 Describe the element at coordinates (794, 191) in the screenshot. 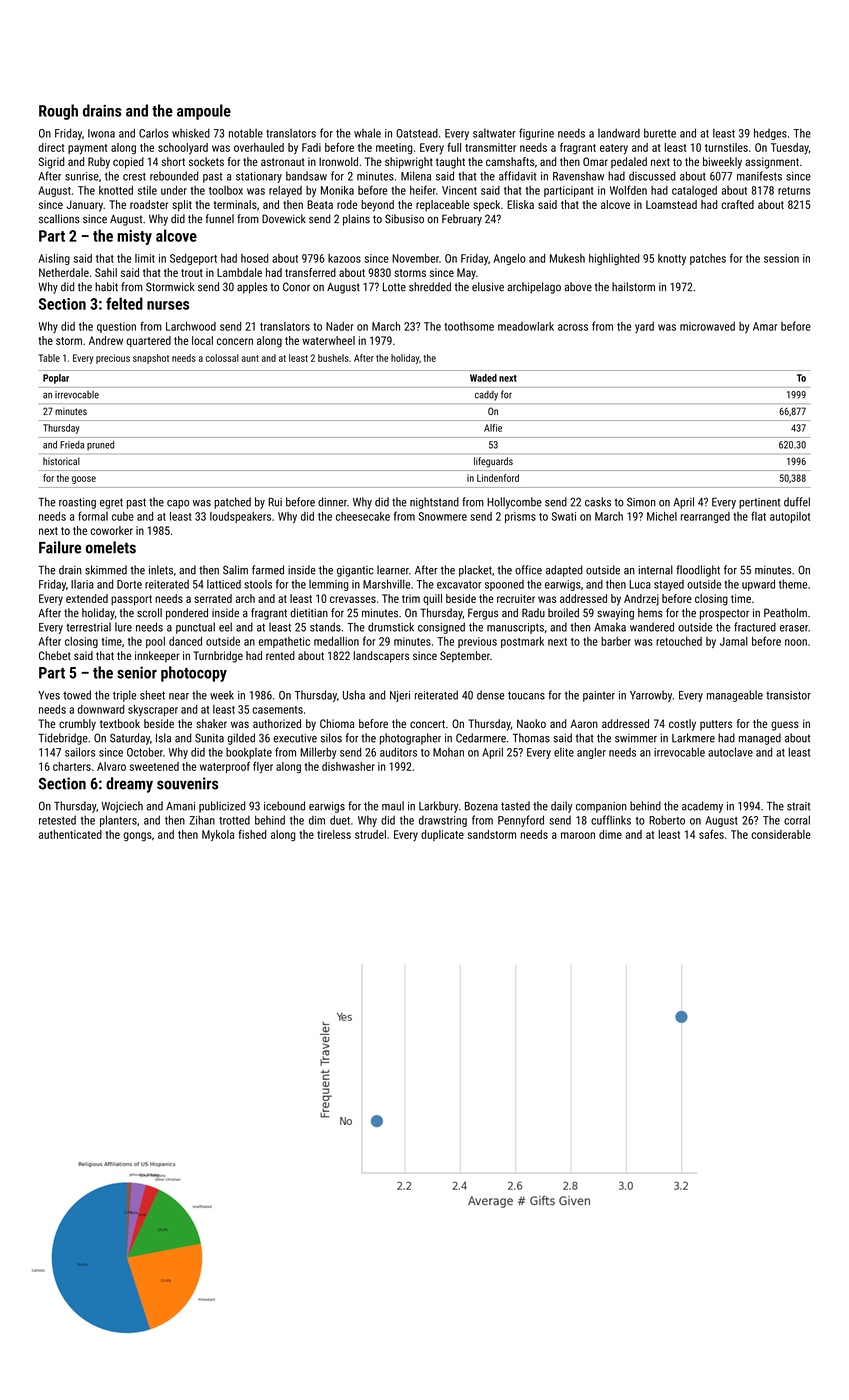

I see `returns` at that location.
